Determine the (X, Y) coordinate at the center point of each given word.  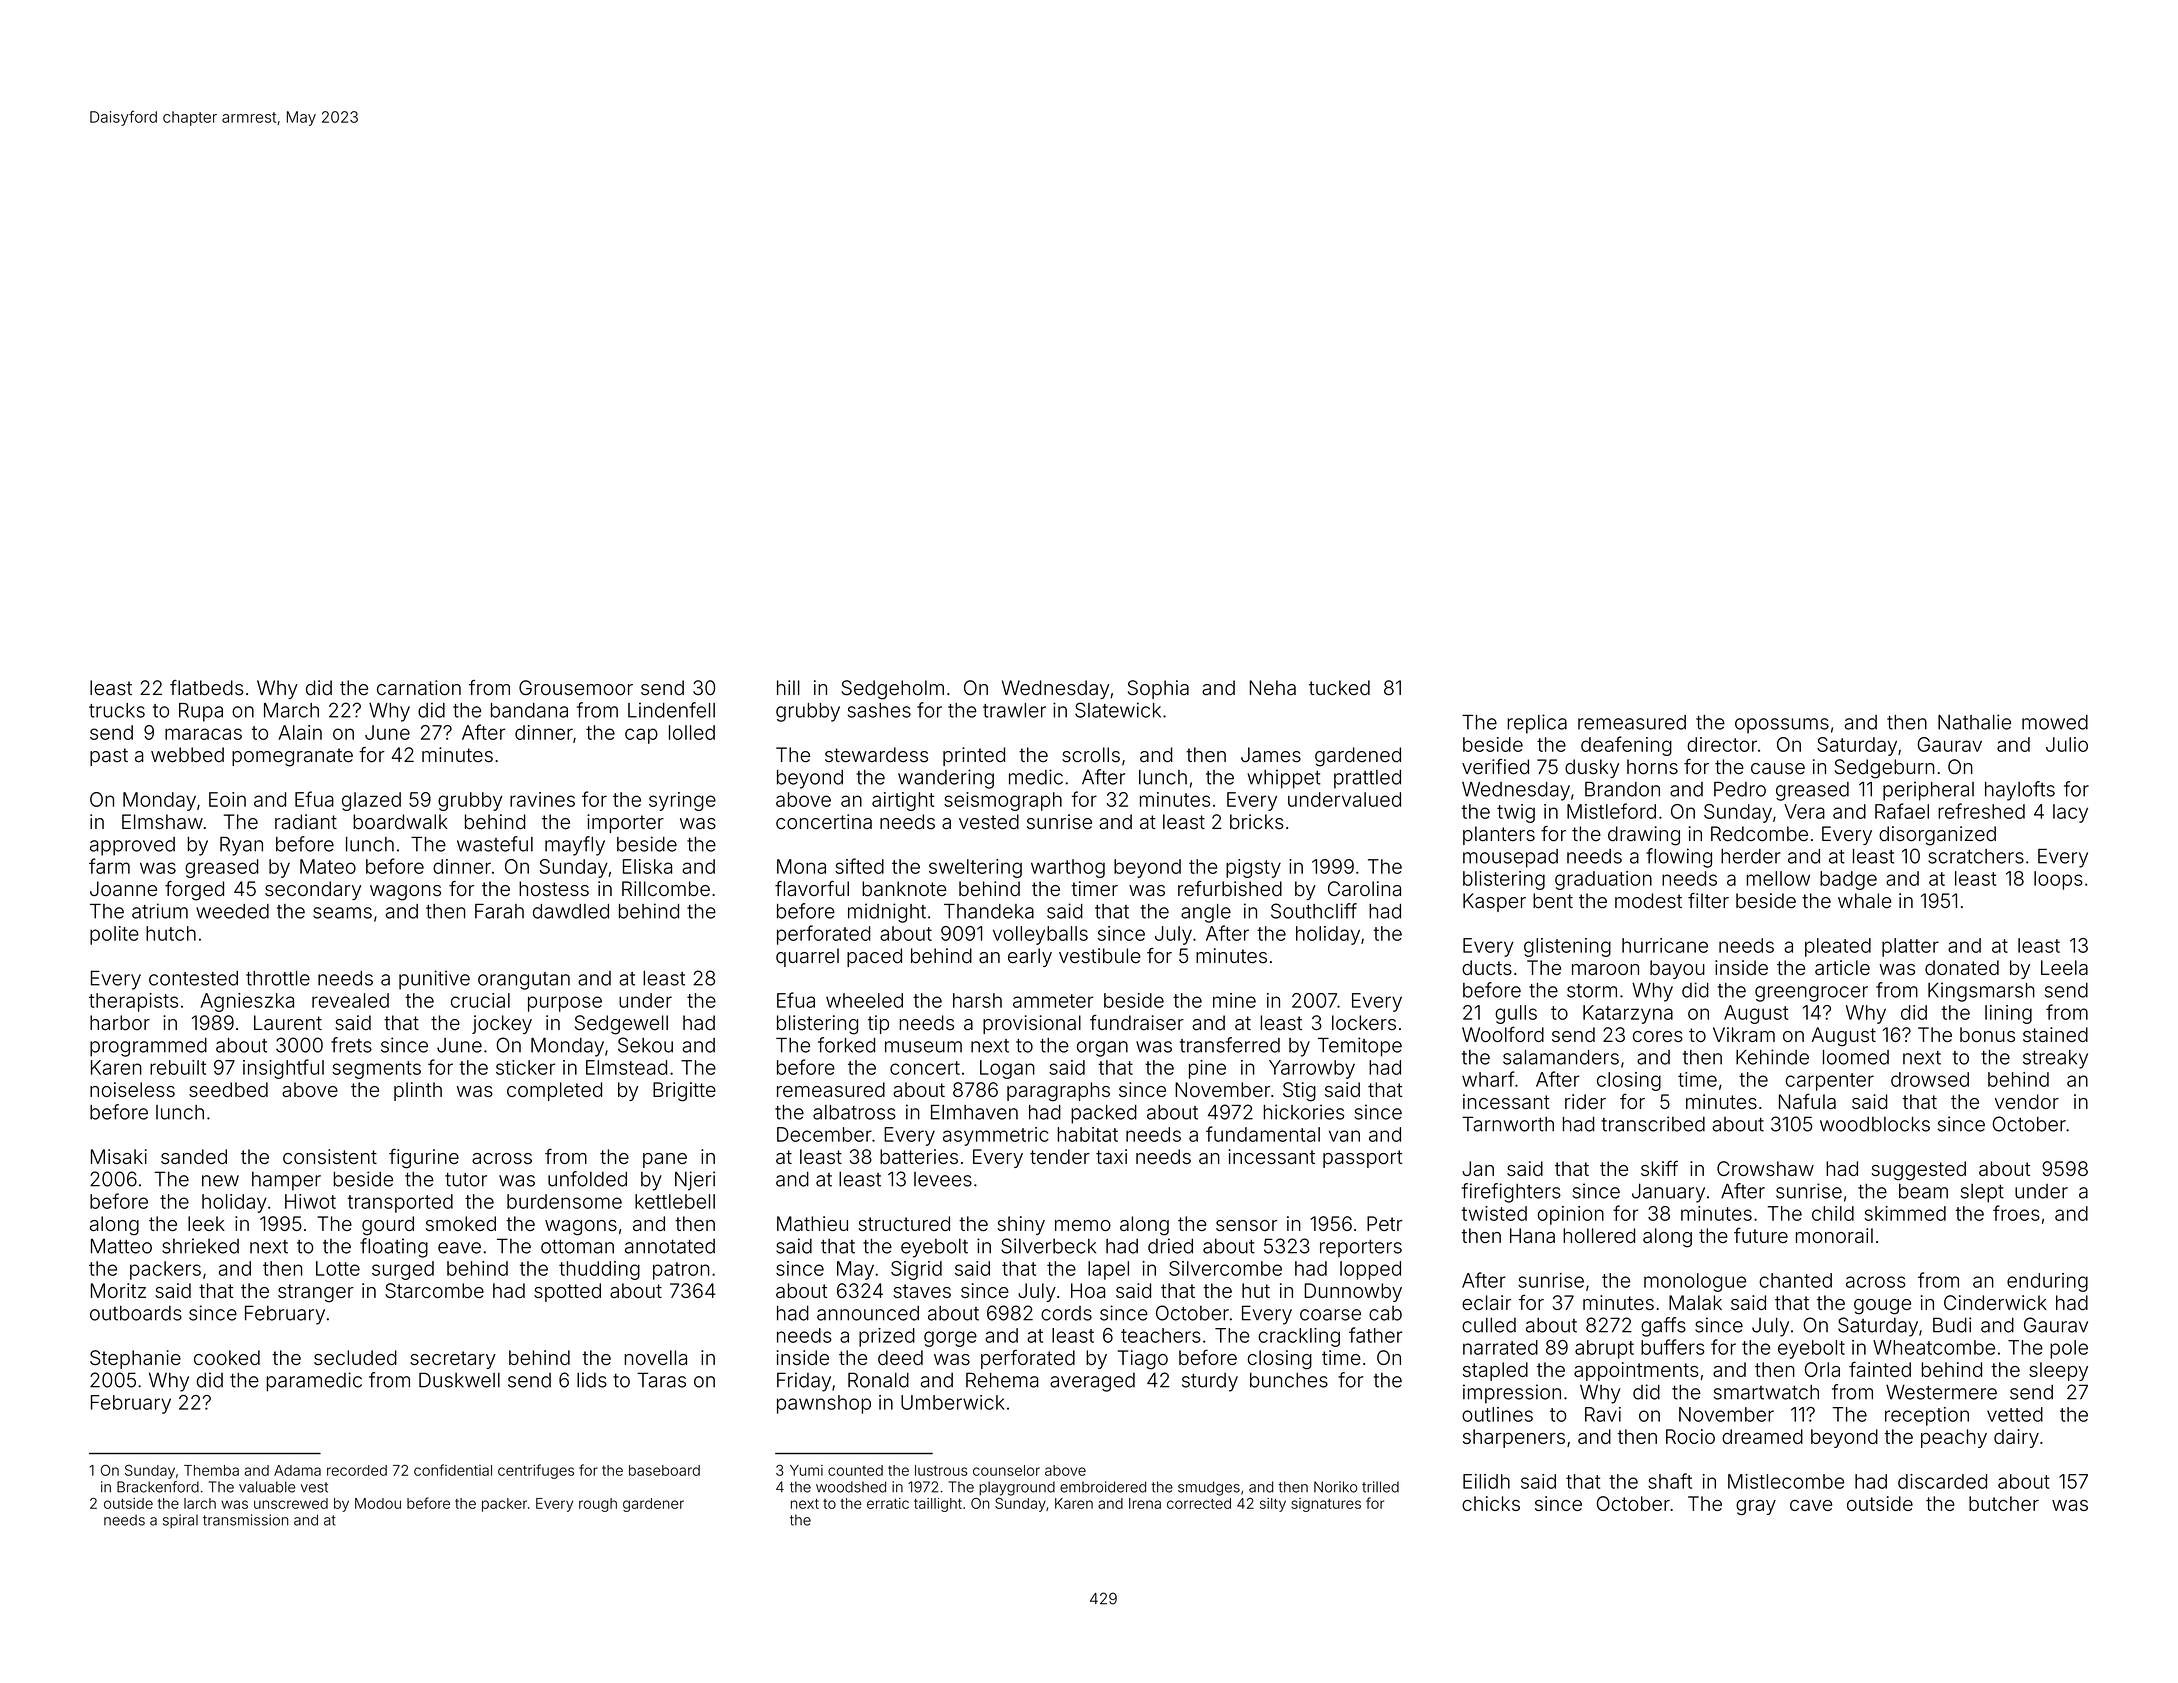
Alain (300, 732)
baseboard (664, 1470)
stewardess (876, 755)
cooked (227, 1357)
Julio (2067, 744)
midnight (887, 913)
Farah (499, 911)
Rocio (1690, 1436)
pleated (1838, 947)
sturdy (1210, 1382)
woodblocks (1875, 1124)
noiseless (132, 1089)
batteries (919, 1156)
